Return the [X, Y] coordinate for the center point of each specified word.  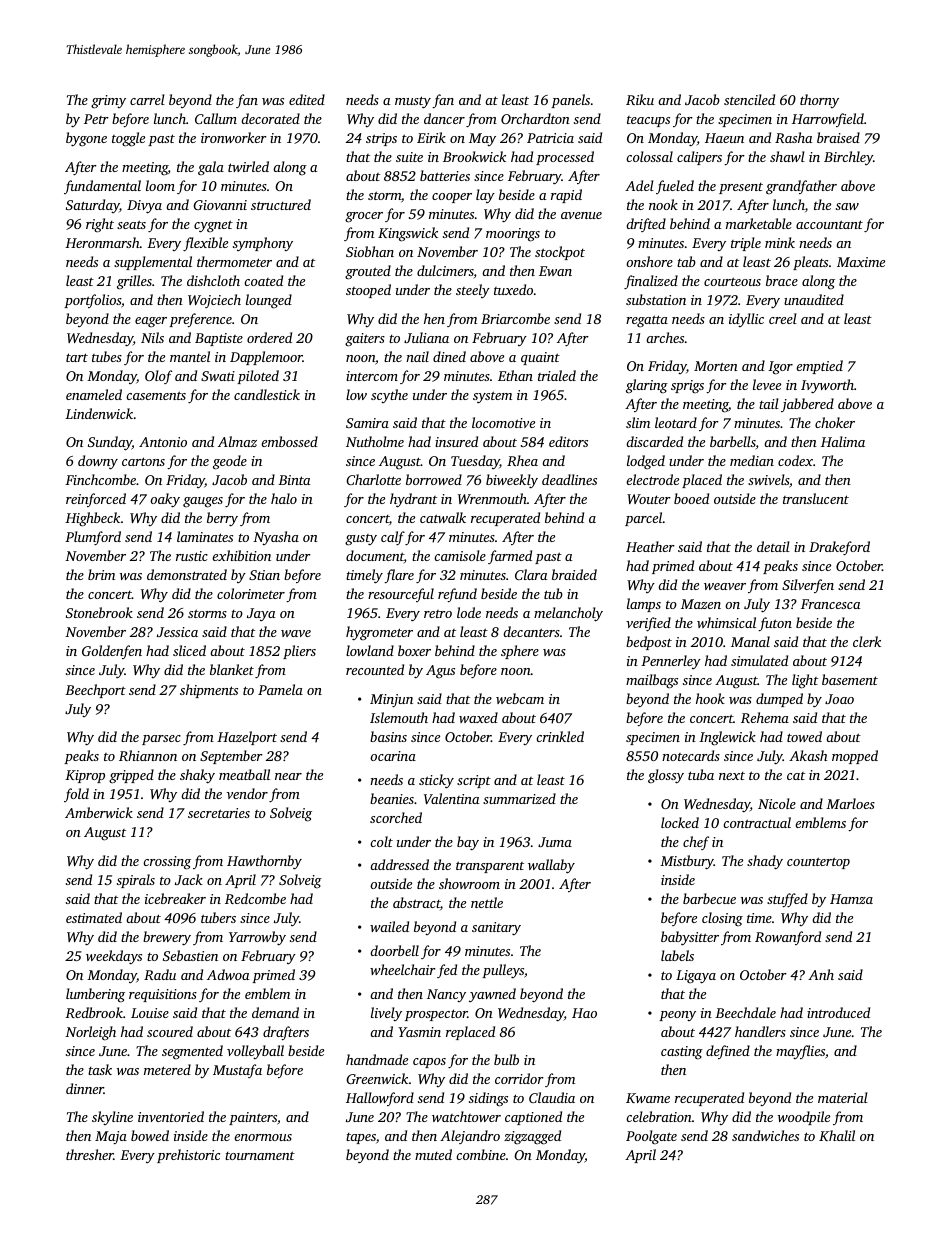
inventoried [171, 1116]
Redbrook [94, 1012]
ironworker [234, 137]
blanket [232, 669]
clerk [867, 641]
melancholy [568, 614]
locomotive [503, 422]
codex [795, 460]
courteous [732, 281]
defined [728, 1052]
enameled [94, 394]
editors [568, 441]
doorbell [394, 950]
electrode [652, 479]
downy [98, 462]
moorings [513, 235]
